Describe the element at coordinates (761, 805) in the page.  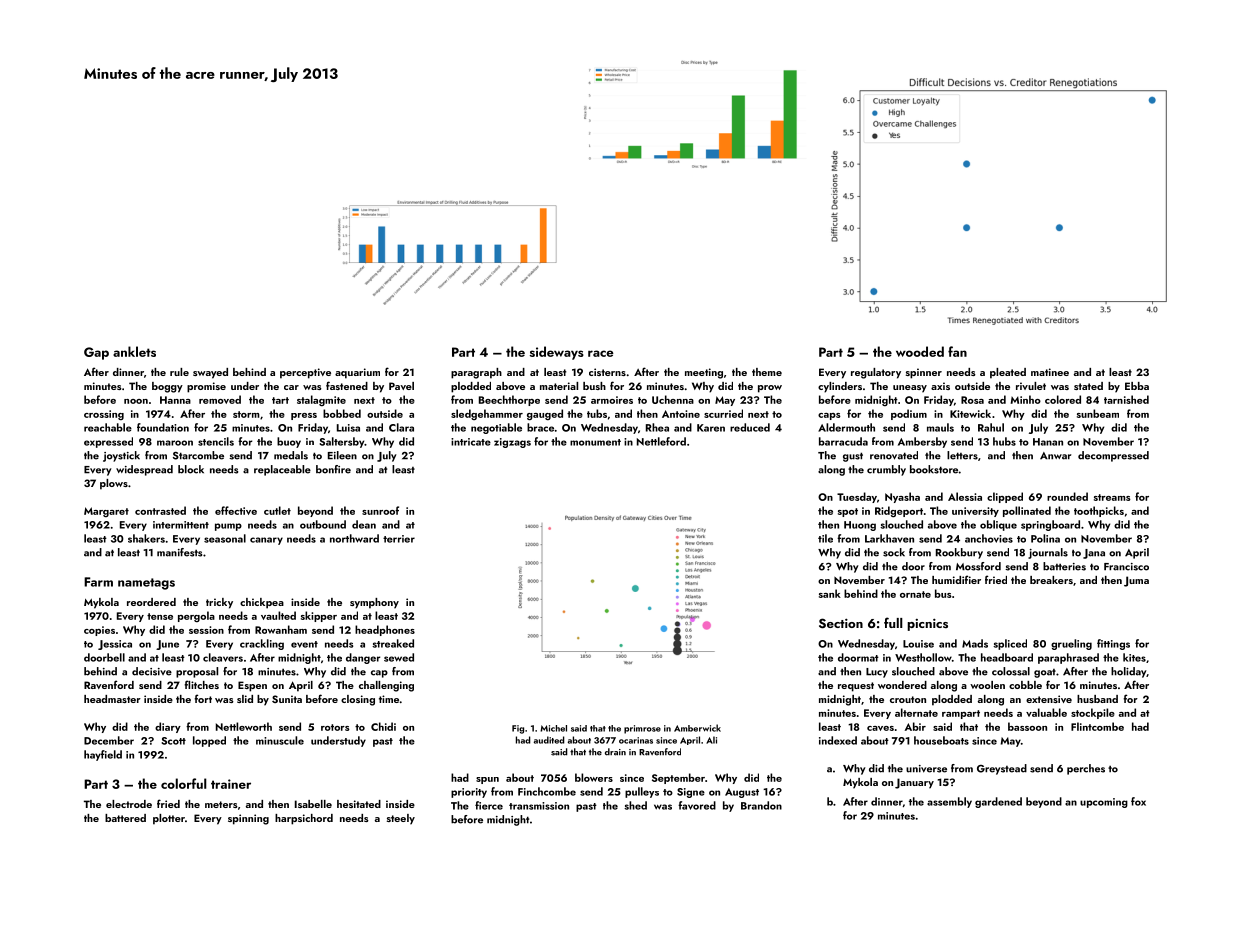
I see `Brandon` at that location.
